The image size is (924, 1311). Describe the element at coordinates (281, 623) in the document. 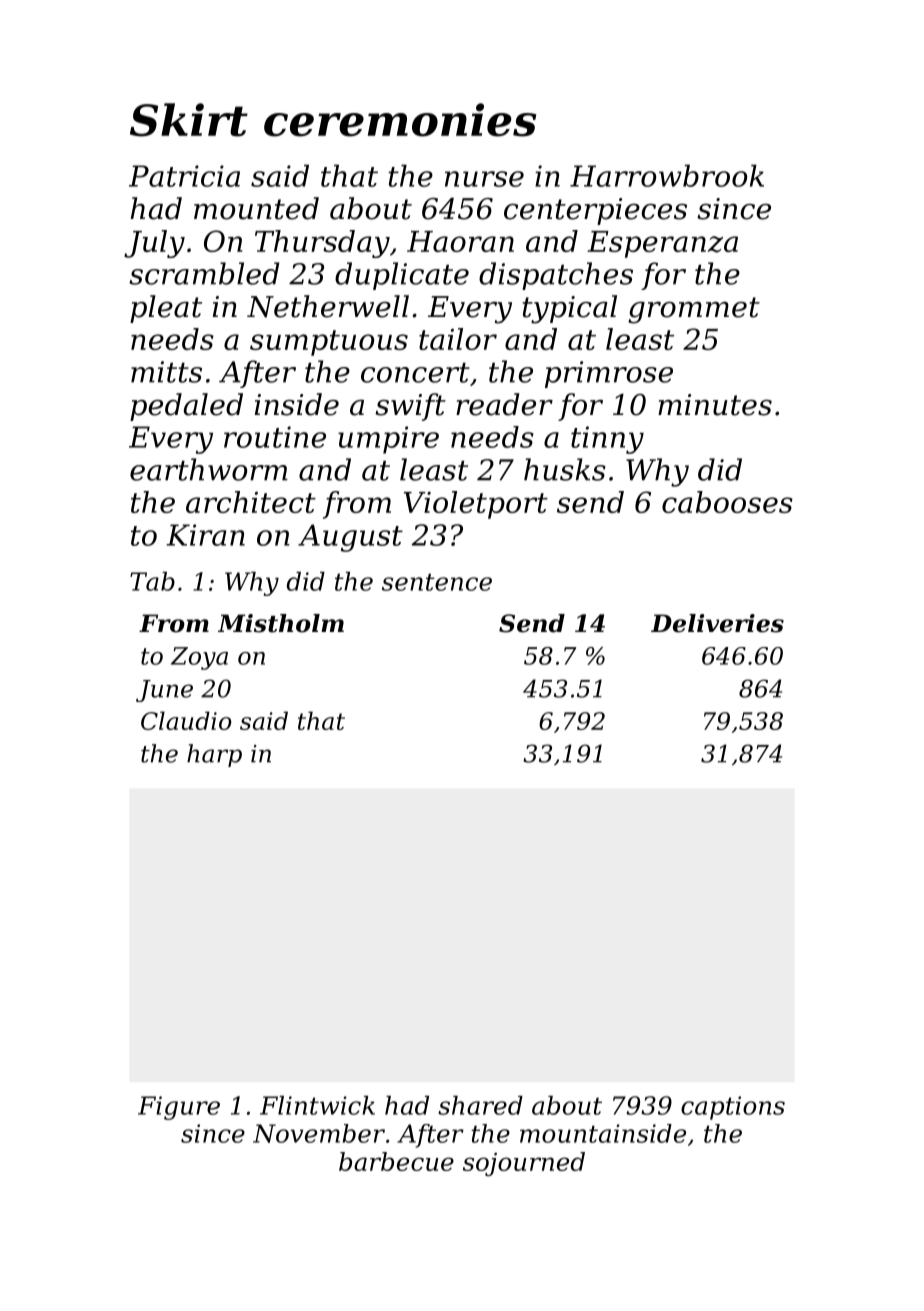

I see `Mistholm` at that location.
